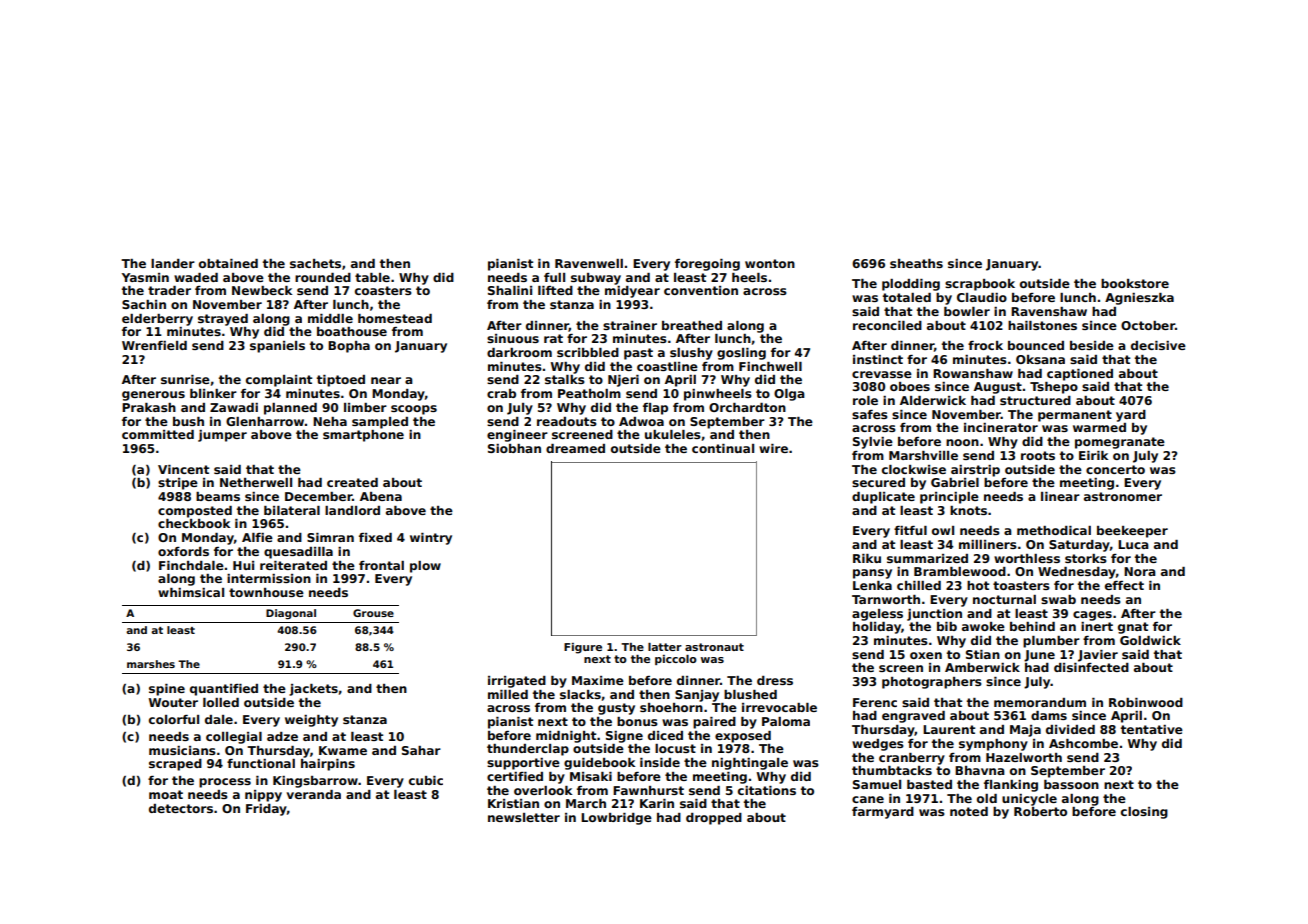  I want to click on spine, so click(167, 690).
